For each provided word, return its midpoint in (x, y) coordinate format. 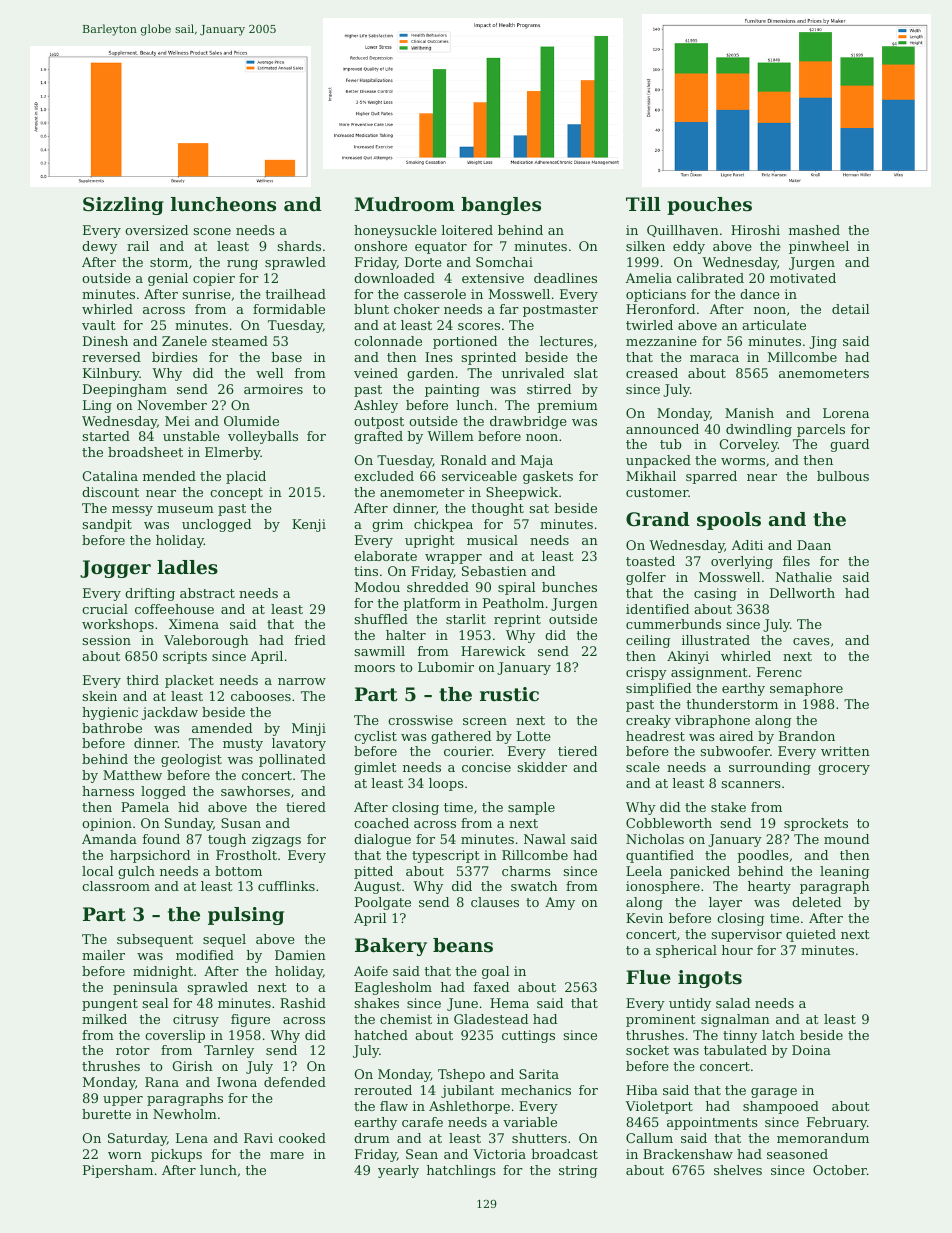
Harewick (493, 651)
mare (287, 1155)
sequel (224, 940)
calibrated (710, 278)
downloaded (394, 278)
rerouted (383, 1090)
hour (737, 950)
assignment (709, 673)
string (578, 1171)
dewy (99, 247)
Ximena (194, 624)
